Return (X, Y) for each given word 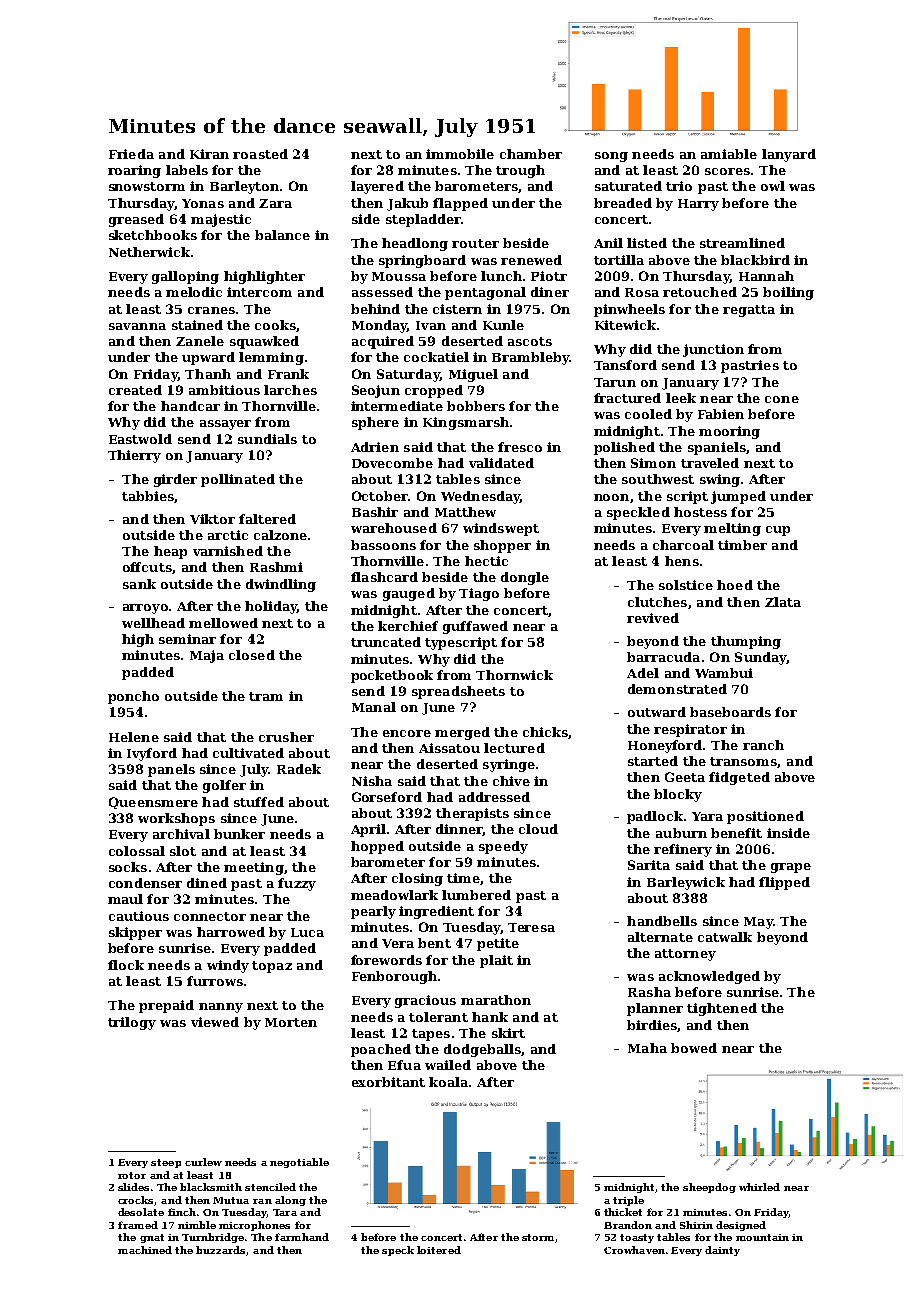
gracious (425, 1001)
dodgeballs (482, 1050)
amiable (729, 154)
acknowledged (709, 977)
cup (778, 531)
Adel (643, 673)
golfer (224, 786)
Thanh (208, 374)
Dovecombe (392, 463)
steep (166, 1163)
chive (511, 781)
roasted (260, 154)
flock (126, 965)
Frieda (131, 154)
